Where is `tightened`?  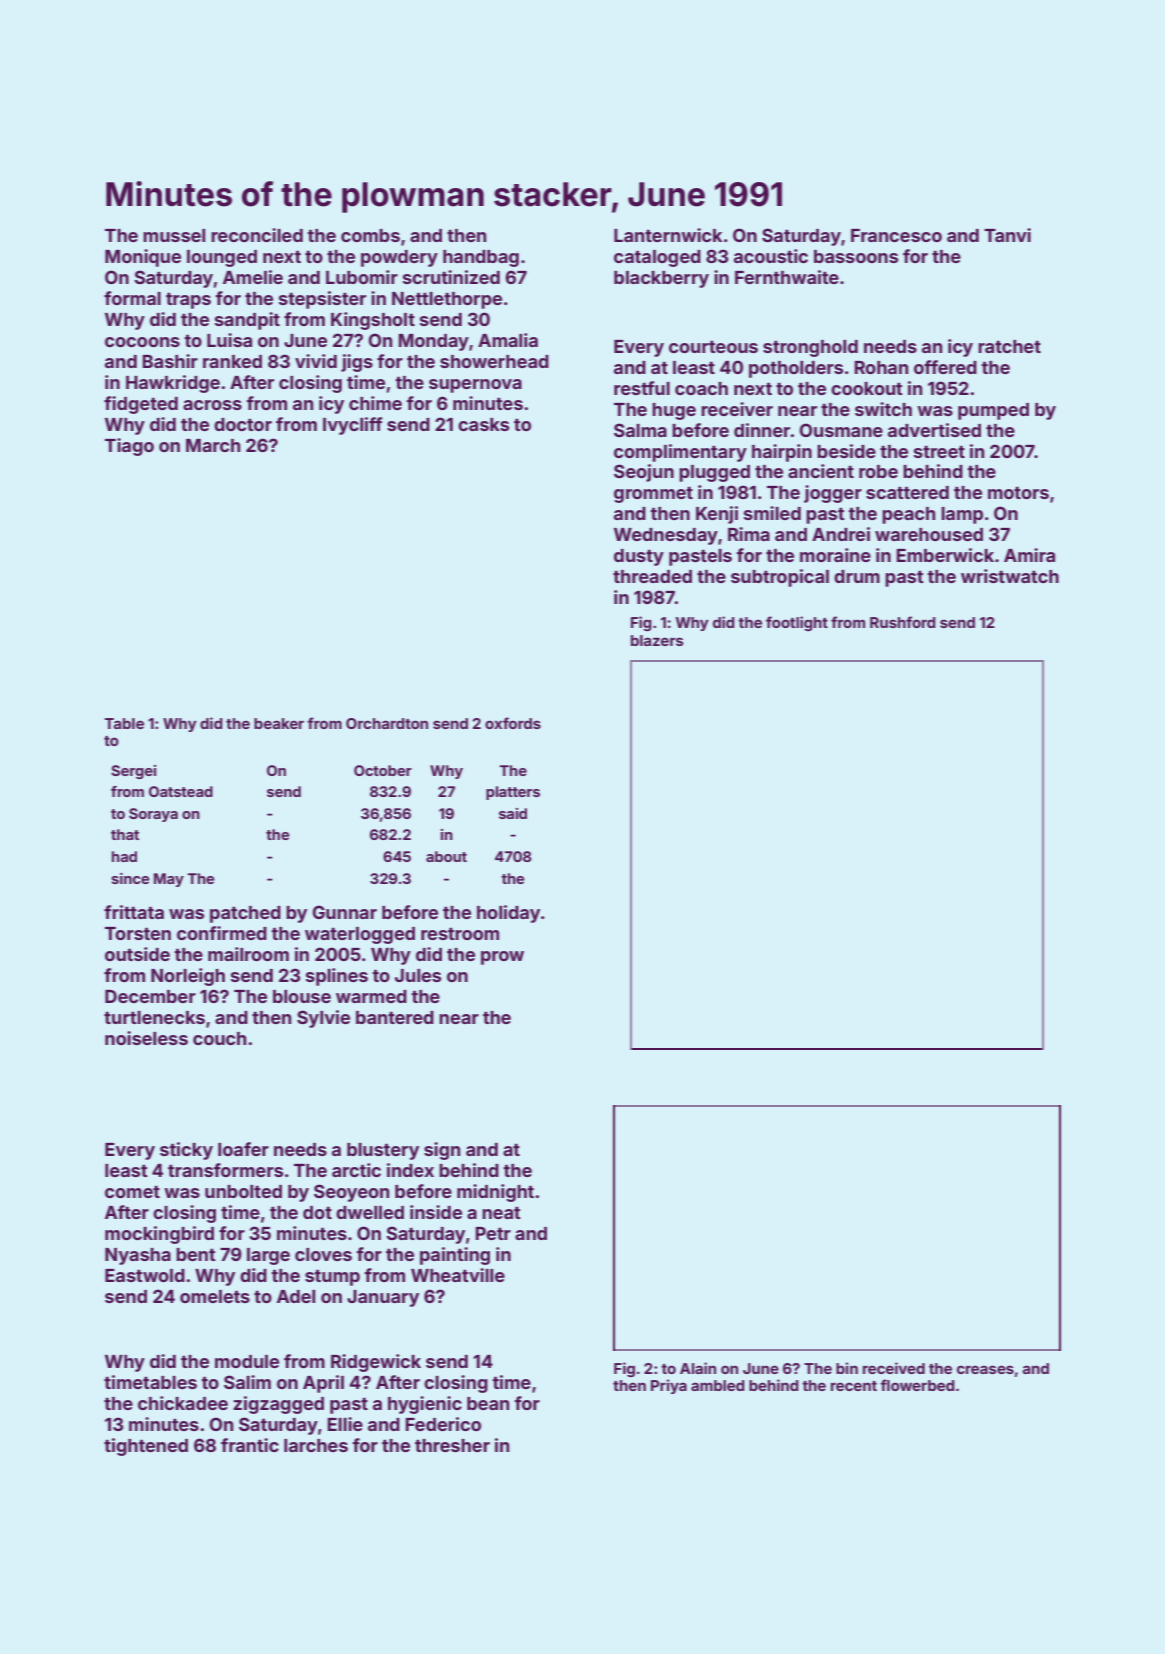 tightened is located at coordinates (146, 1447).
